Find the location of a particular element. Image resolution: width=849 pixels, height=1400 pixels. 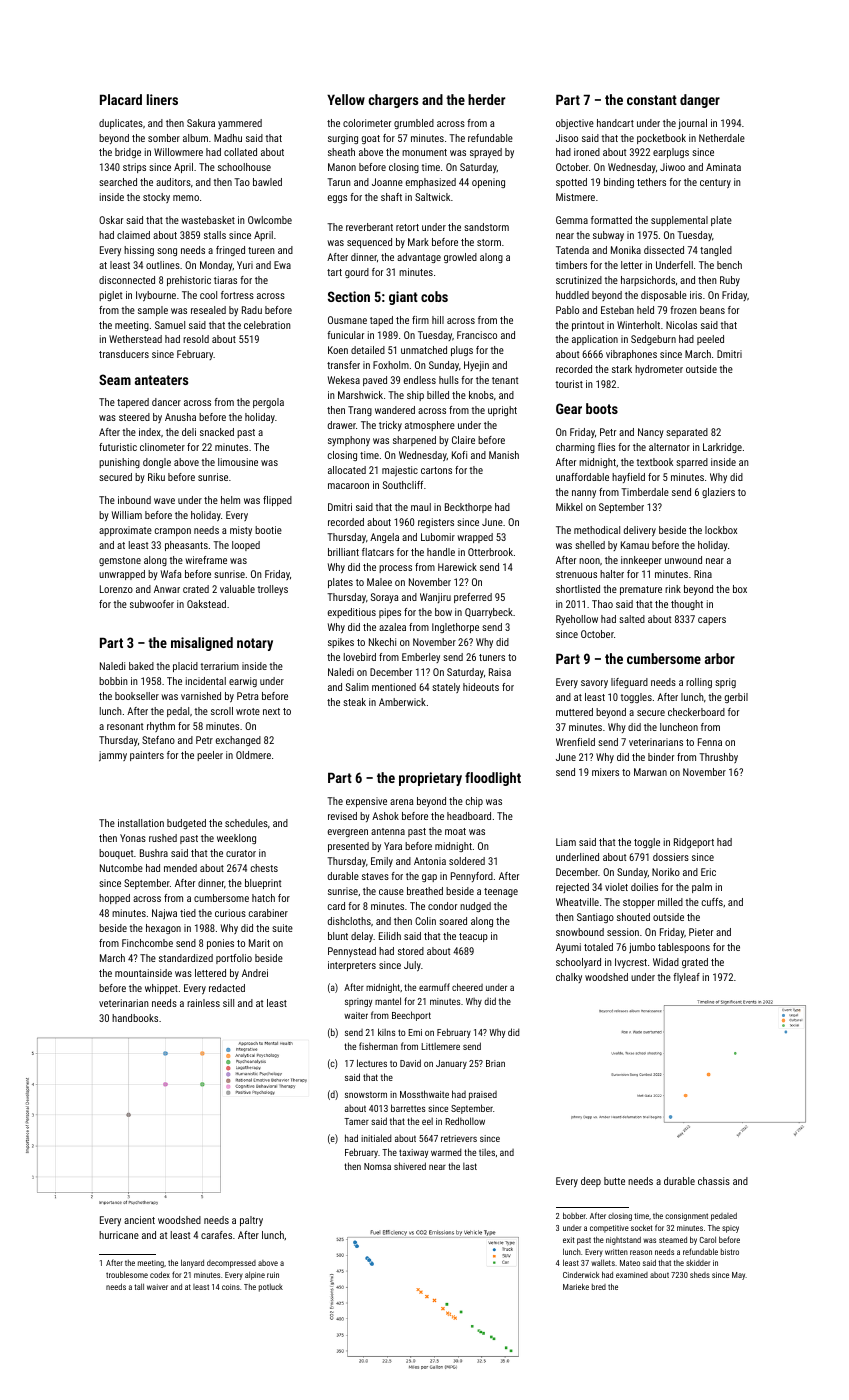

curator is located at coordinates (241, 853).
